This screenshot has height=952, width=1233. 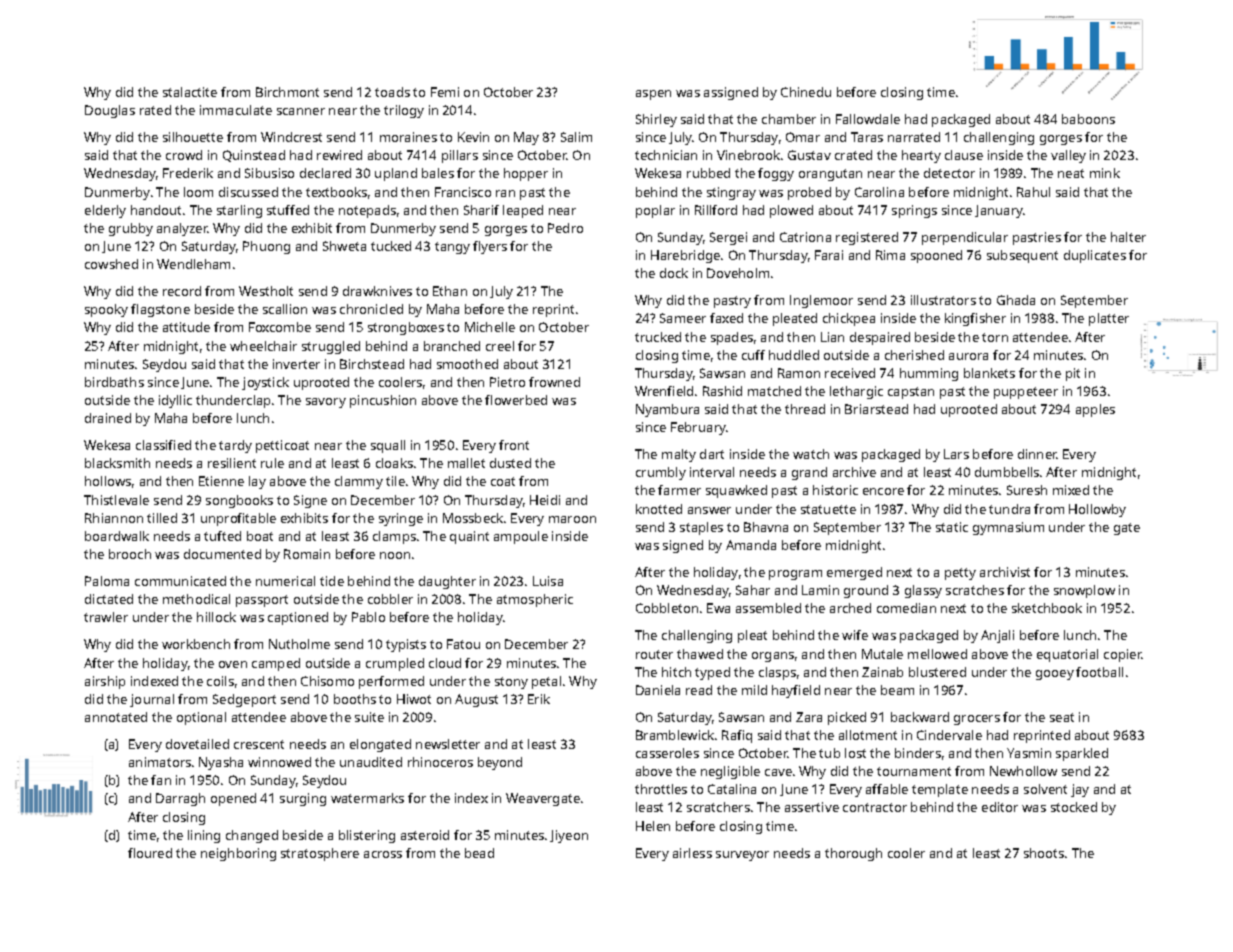 I want to click on toads, so click(x=392, y=92).
